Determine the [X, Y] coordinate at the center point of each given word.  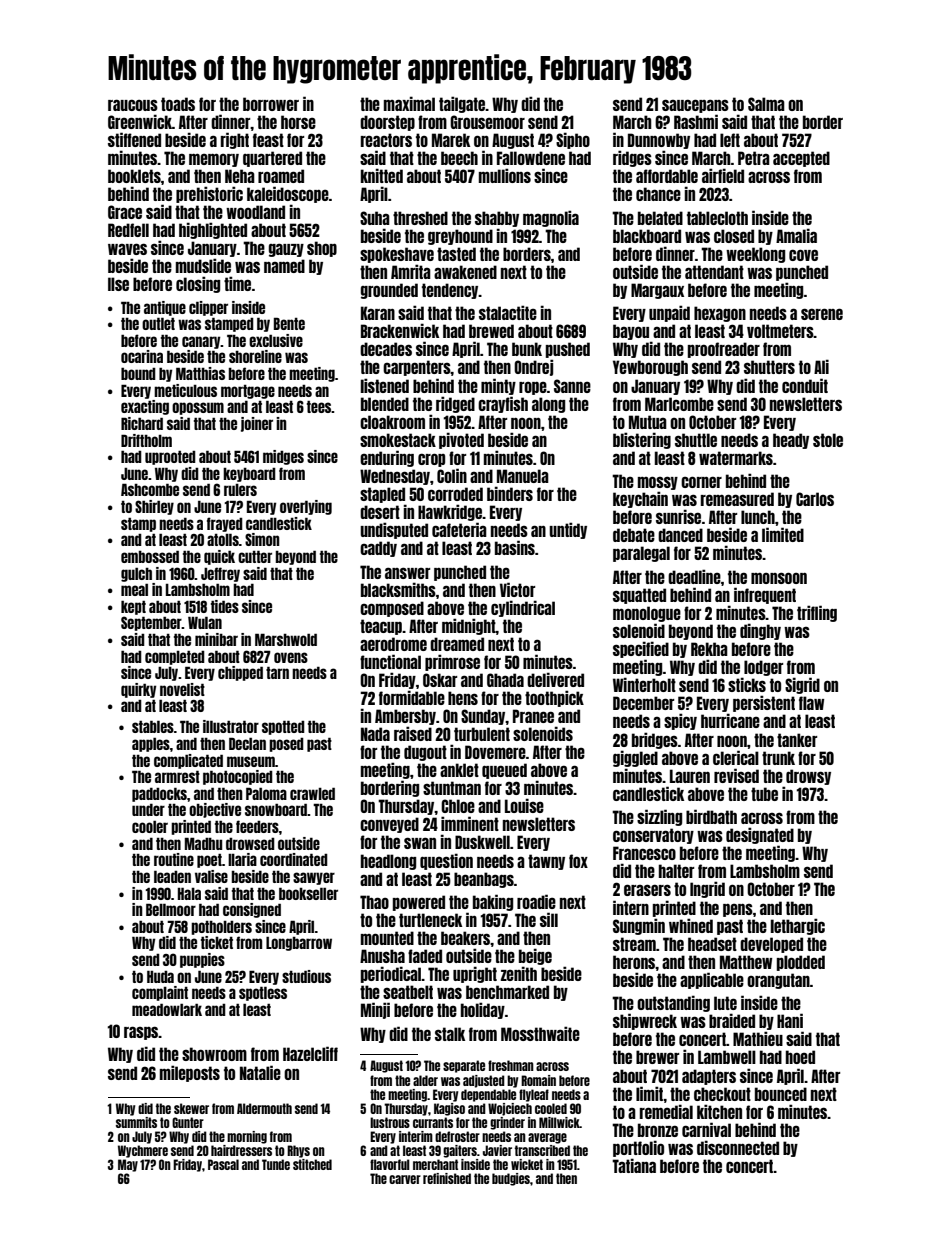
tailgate [462, 104]
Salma [766, 104]
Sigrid [802, 685]
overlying [306, 507]
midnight [469, 626]
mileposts [190, 1073]
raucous [133, 105]
